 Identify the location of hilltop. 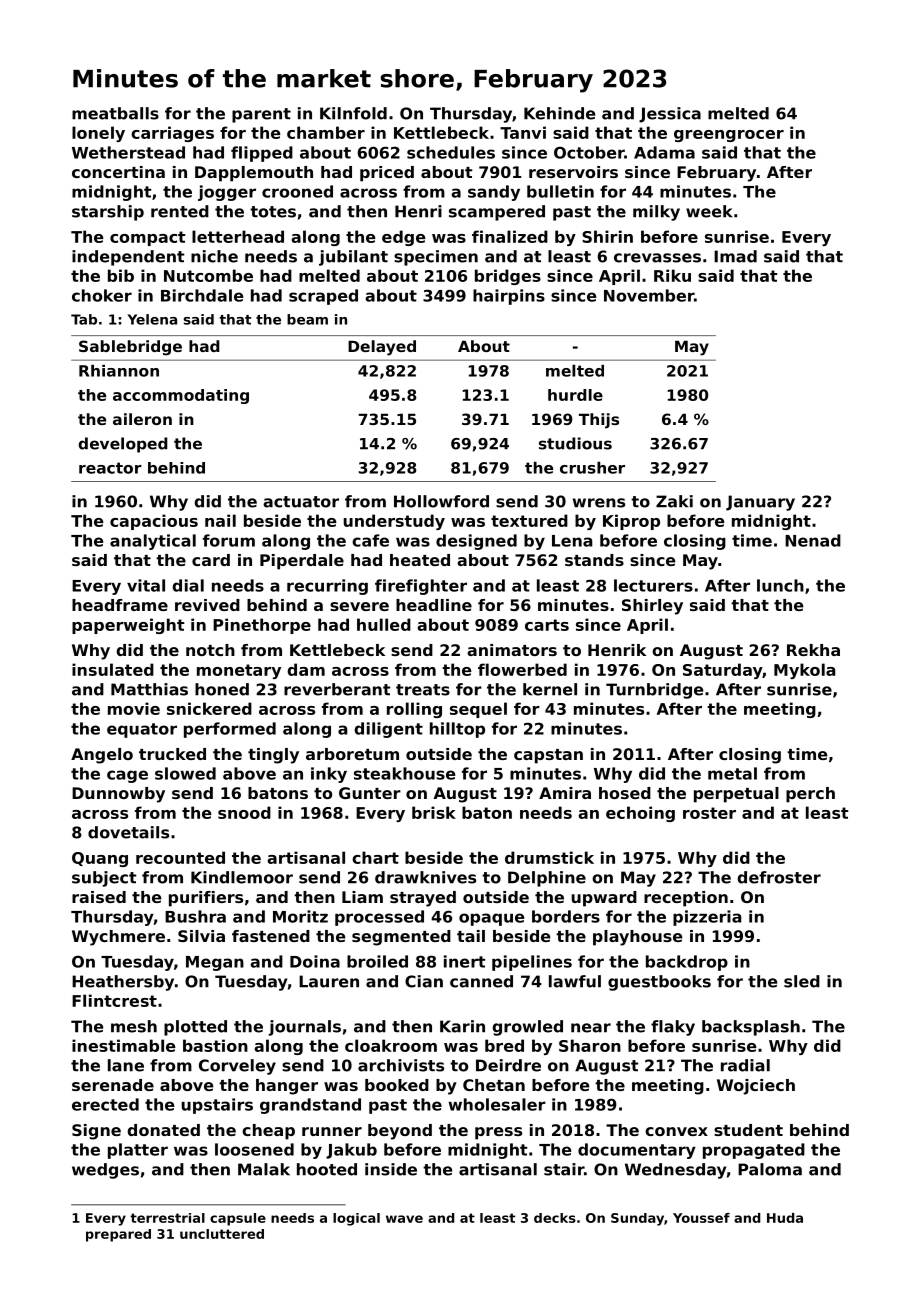
(457, 730).
